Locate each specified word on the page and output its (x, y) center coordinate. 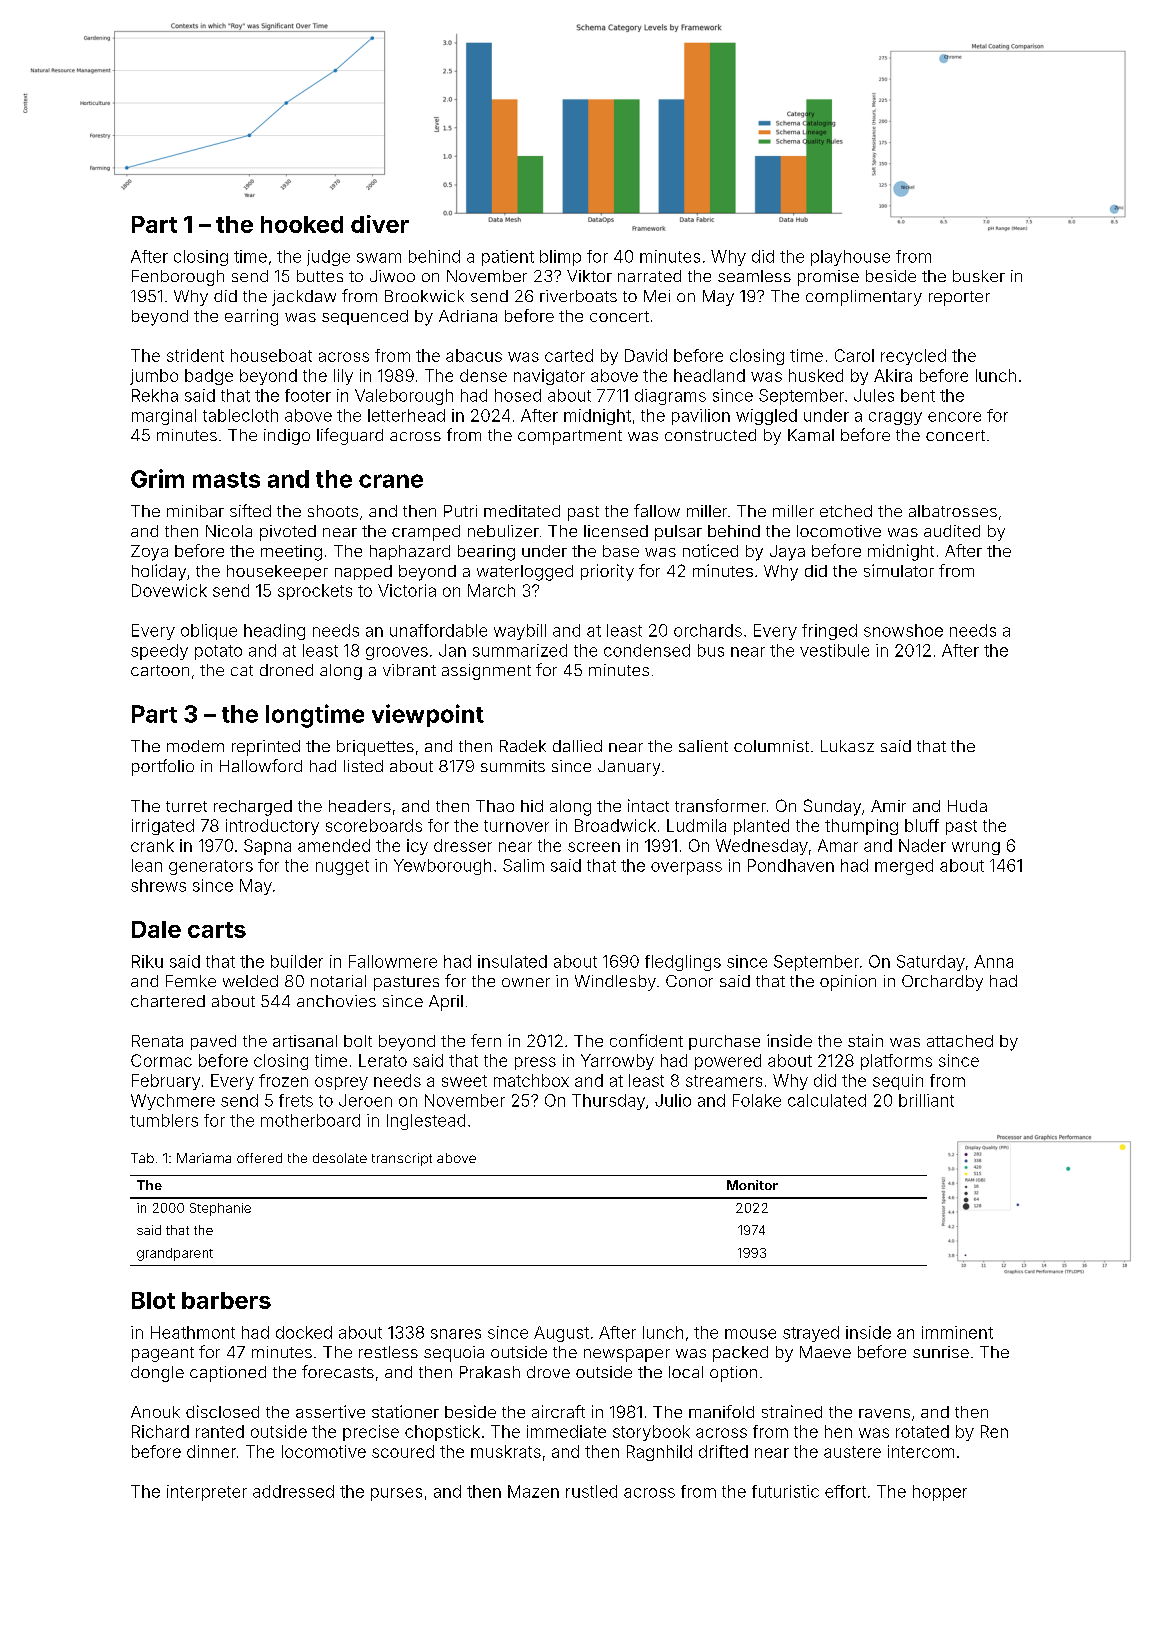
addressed (293, 1491)
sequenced (365, 317)
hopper (940, 1493)
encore (954, 417)
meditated (522, 511)
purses (396, 1494)
